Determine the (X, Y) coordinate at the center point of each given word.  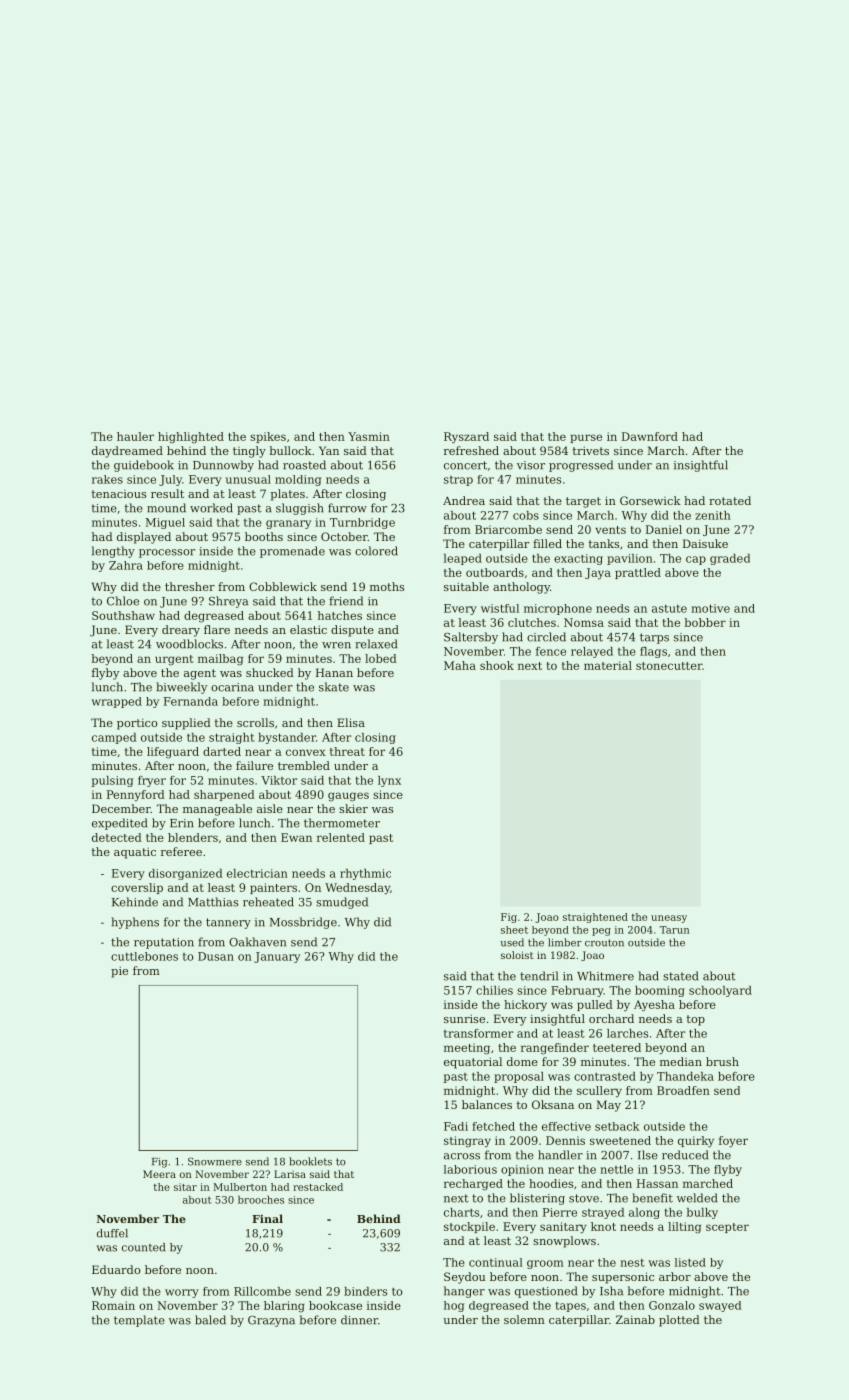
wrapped (117, 702)
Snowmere (215, 1161)
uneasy (669, 919)
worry (182, 1293)
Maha (460, 665)
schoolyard (720, 991)
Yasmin (369, 436)
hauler (135, 436)
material (608, 665)
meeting (467, 1049)
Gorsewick (650, 500)
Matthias (213, 902)
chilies (494, 990)
